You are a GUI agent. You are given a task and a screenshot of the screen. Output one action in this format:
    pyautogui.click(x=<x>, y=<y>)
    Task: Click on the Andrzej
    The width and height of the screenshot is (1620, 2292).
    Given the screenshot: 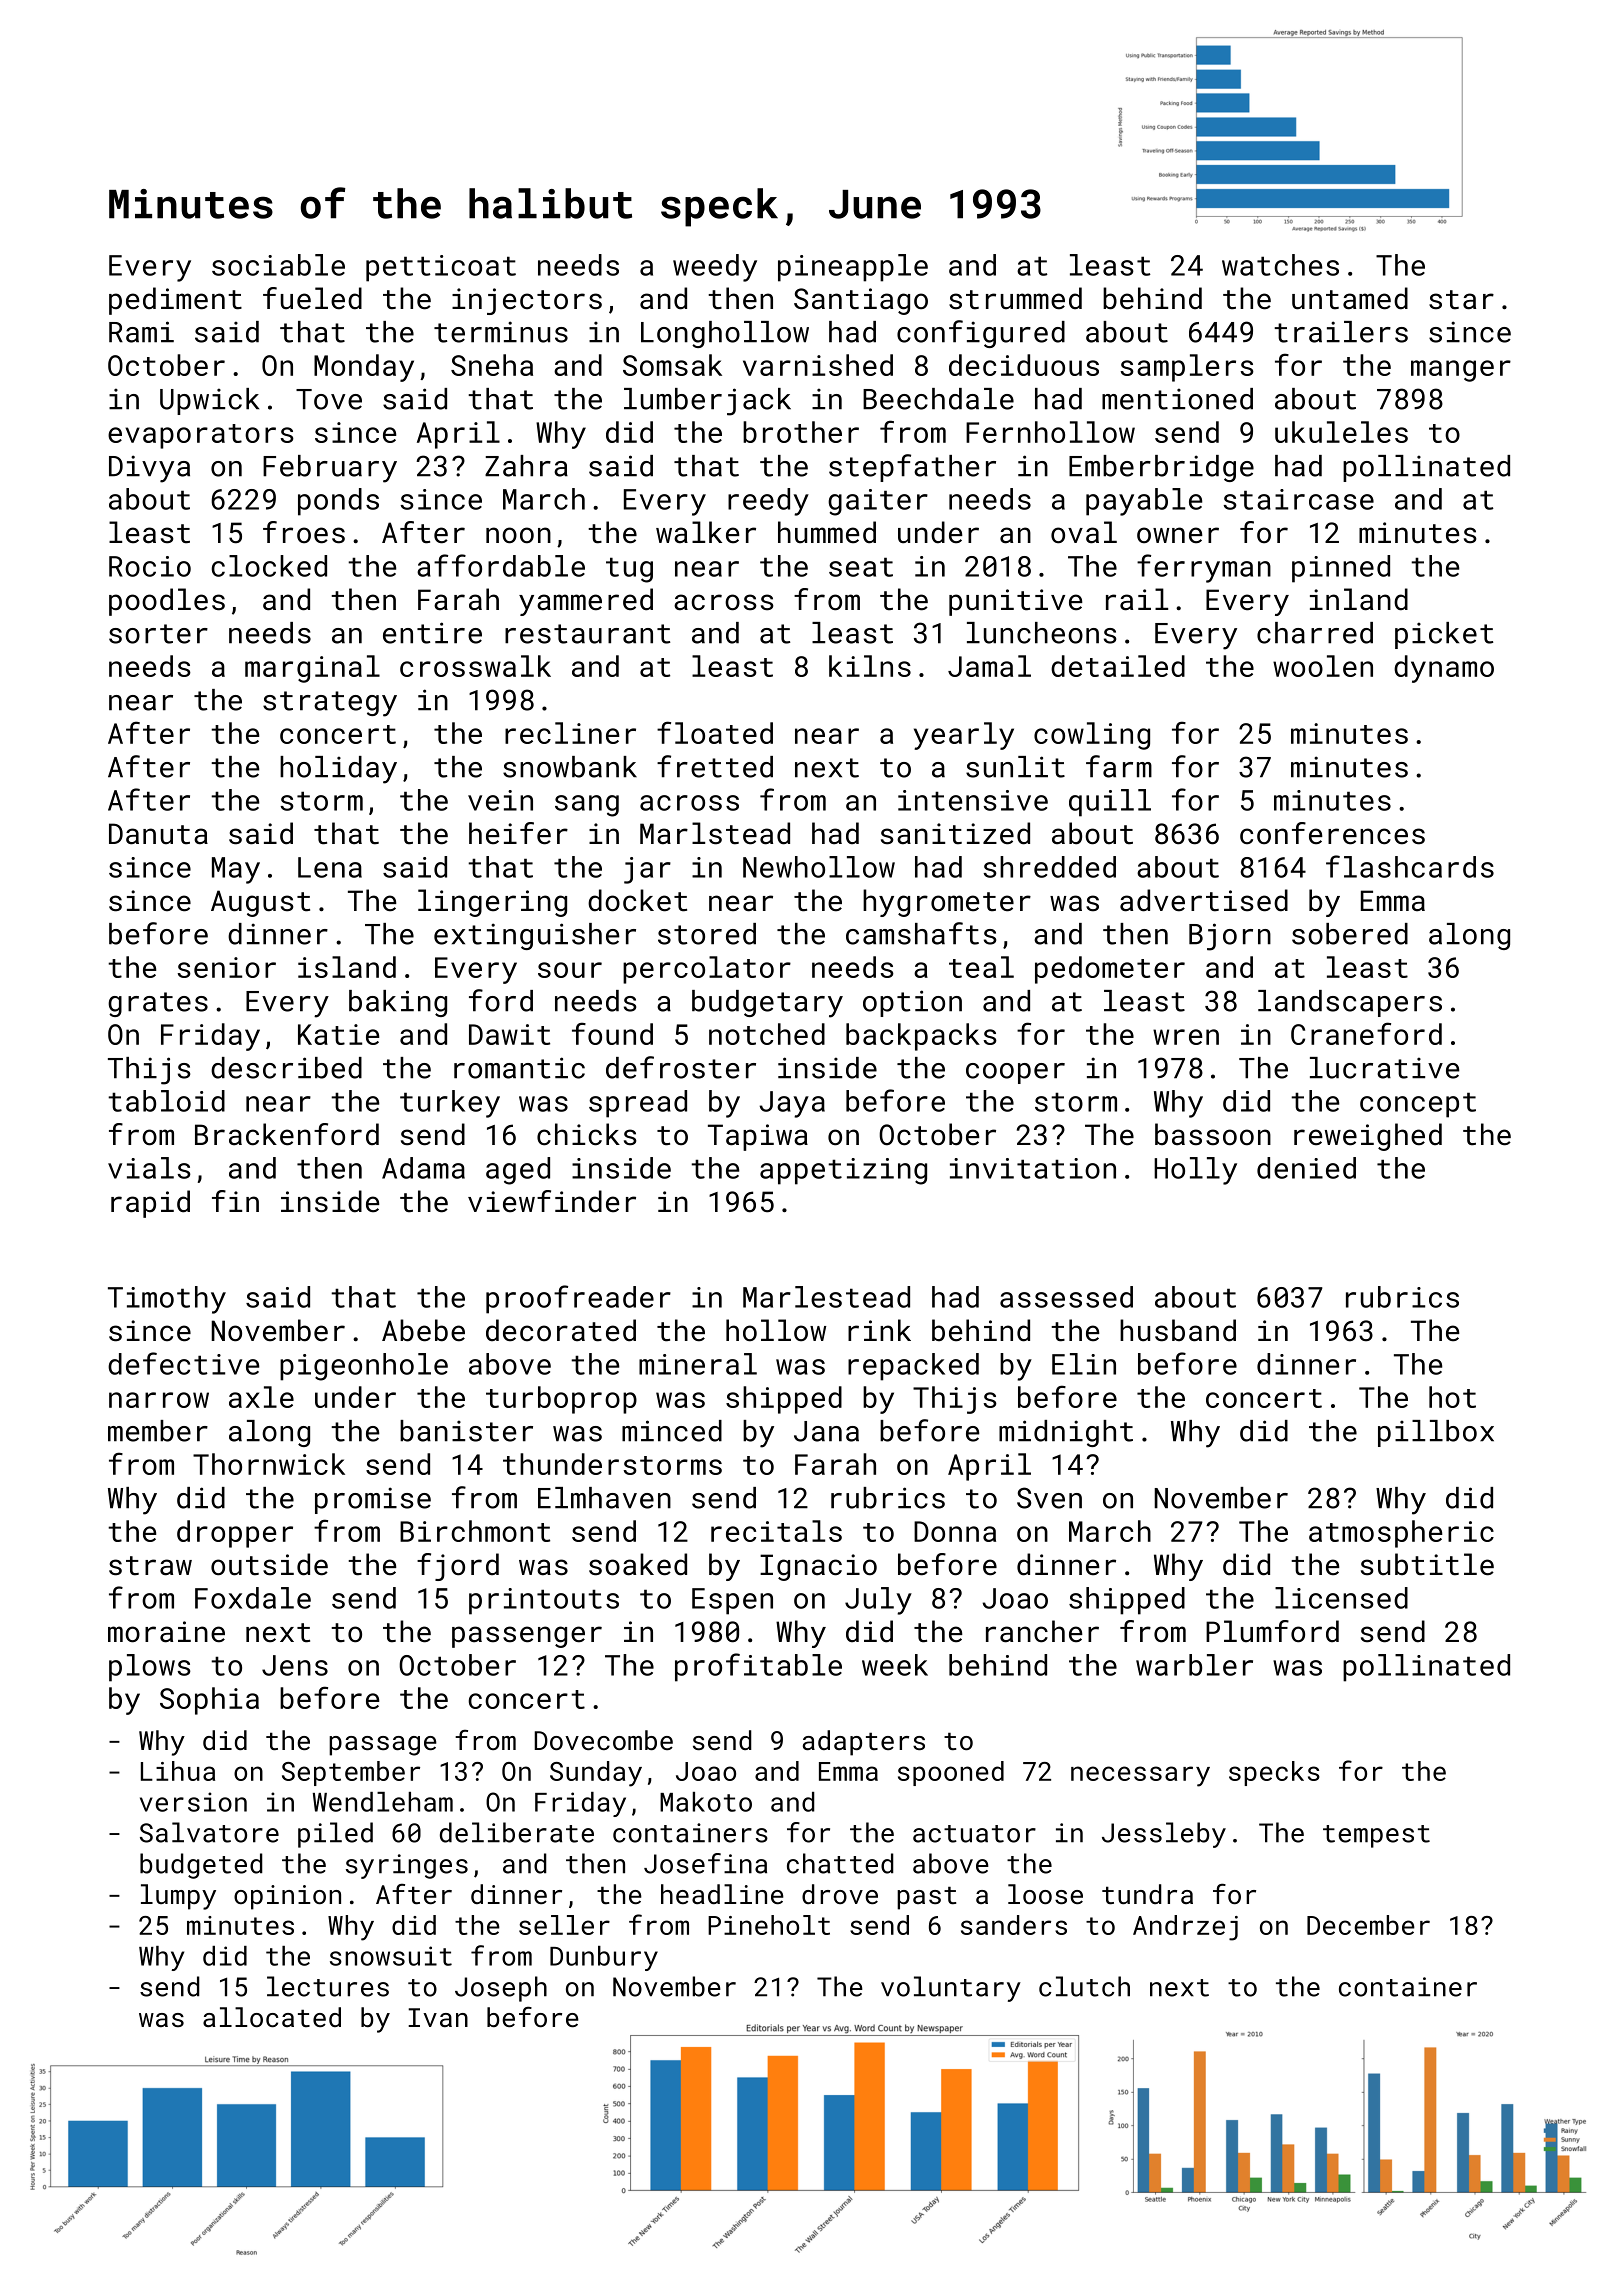 What is the action you would take?
    pyautogui.click(x=1185, y=1928)
